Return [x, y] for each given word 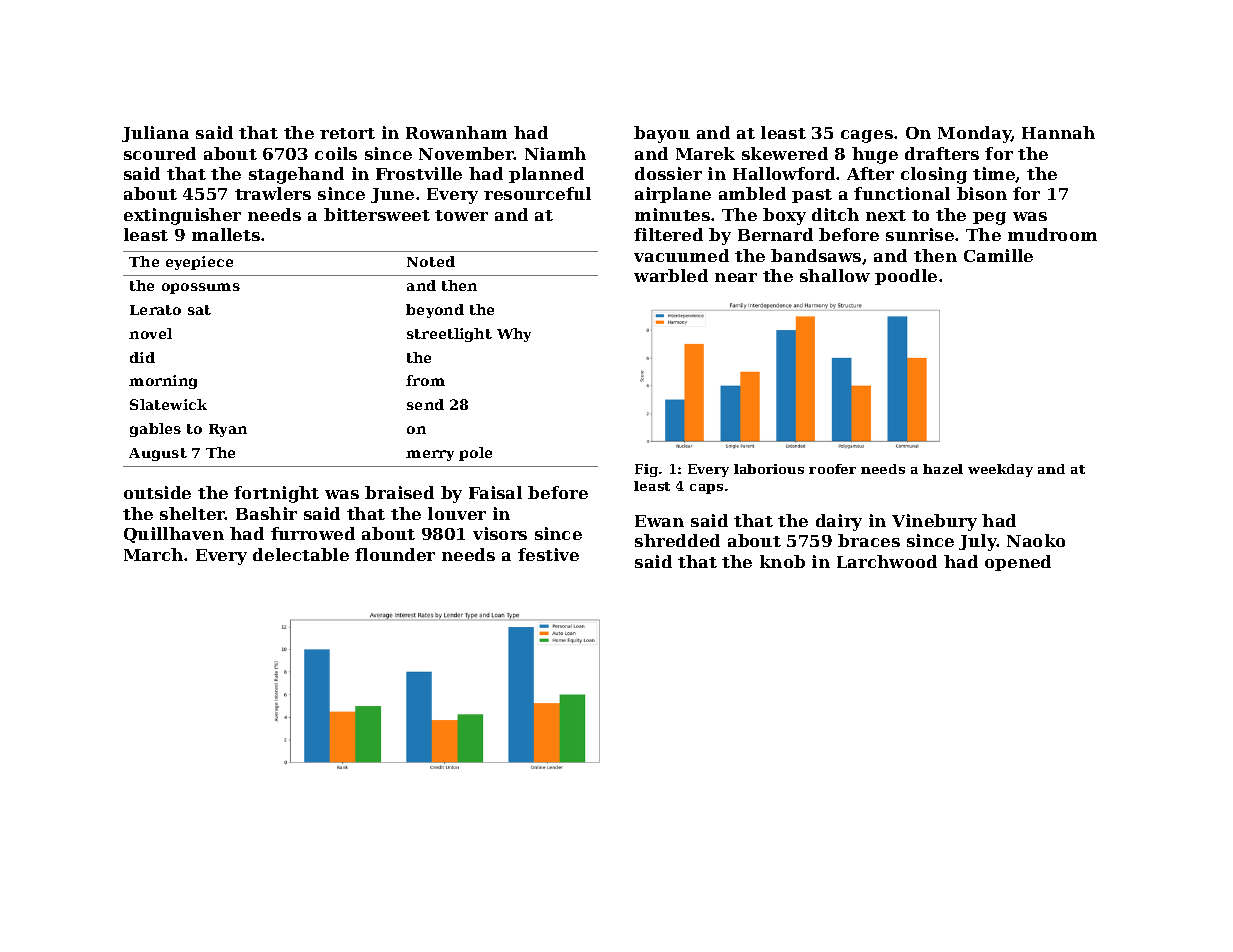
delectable [301, 554]
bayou [662, 134]
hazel [943, 469]
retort [347, 133]
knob [782, 561]
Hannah [1058, 132]
